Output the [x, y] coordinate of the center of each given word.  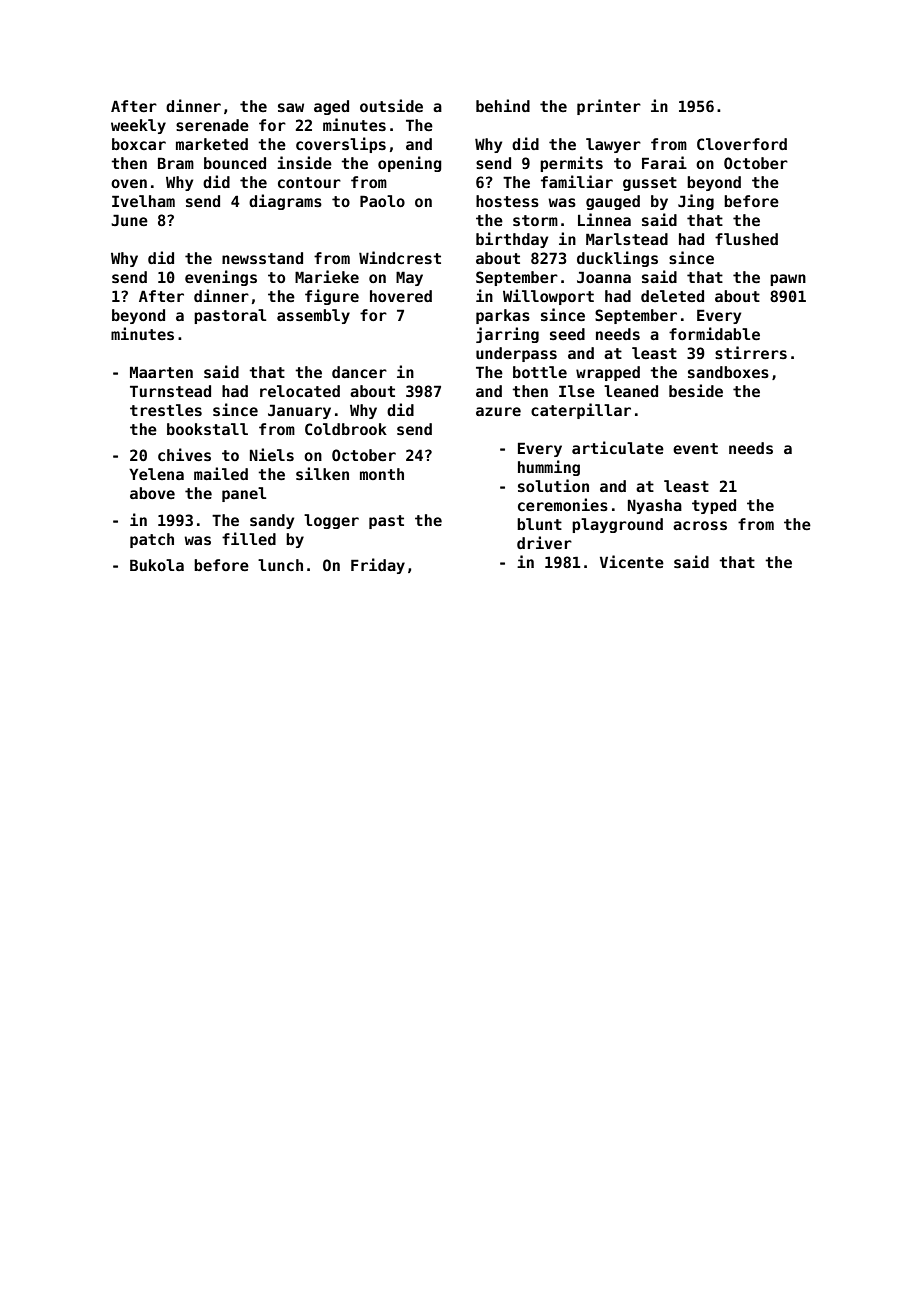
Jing [696, 202]
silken [322, 473]
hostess [507, 201]
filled [249, 538]
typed [714, 506]
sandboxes [728, 372]
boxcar [139, 144]
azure [498, 411]
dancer [359, 372]
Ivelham [143, 201]
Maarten [161, 372]
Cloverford [742, 144]
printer [609, 107]
